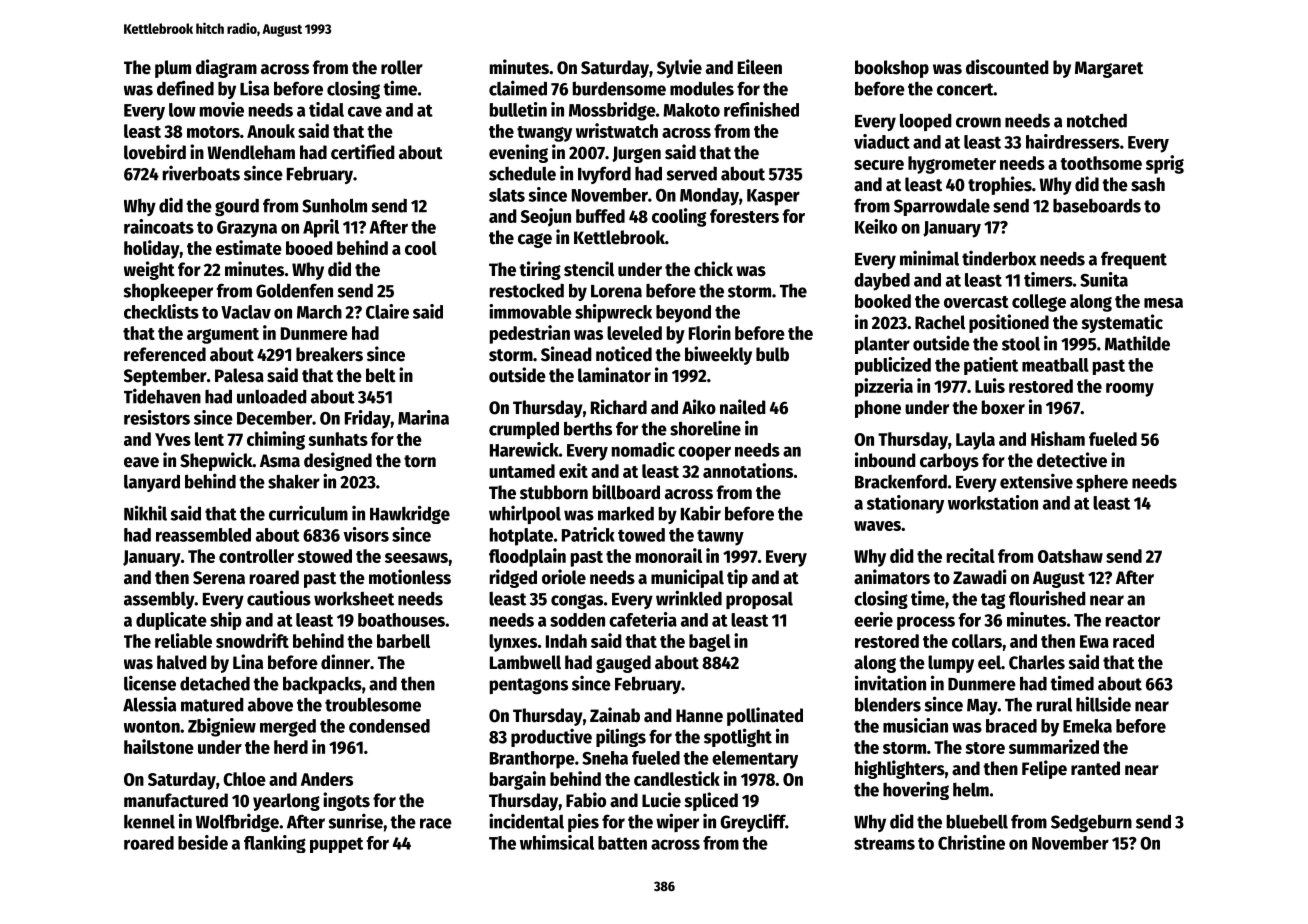 The width and height of the image is (1308, 924). I want to click on Eileen, so click(760, 67).
